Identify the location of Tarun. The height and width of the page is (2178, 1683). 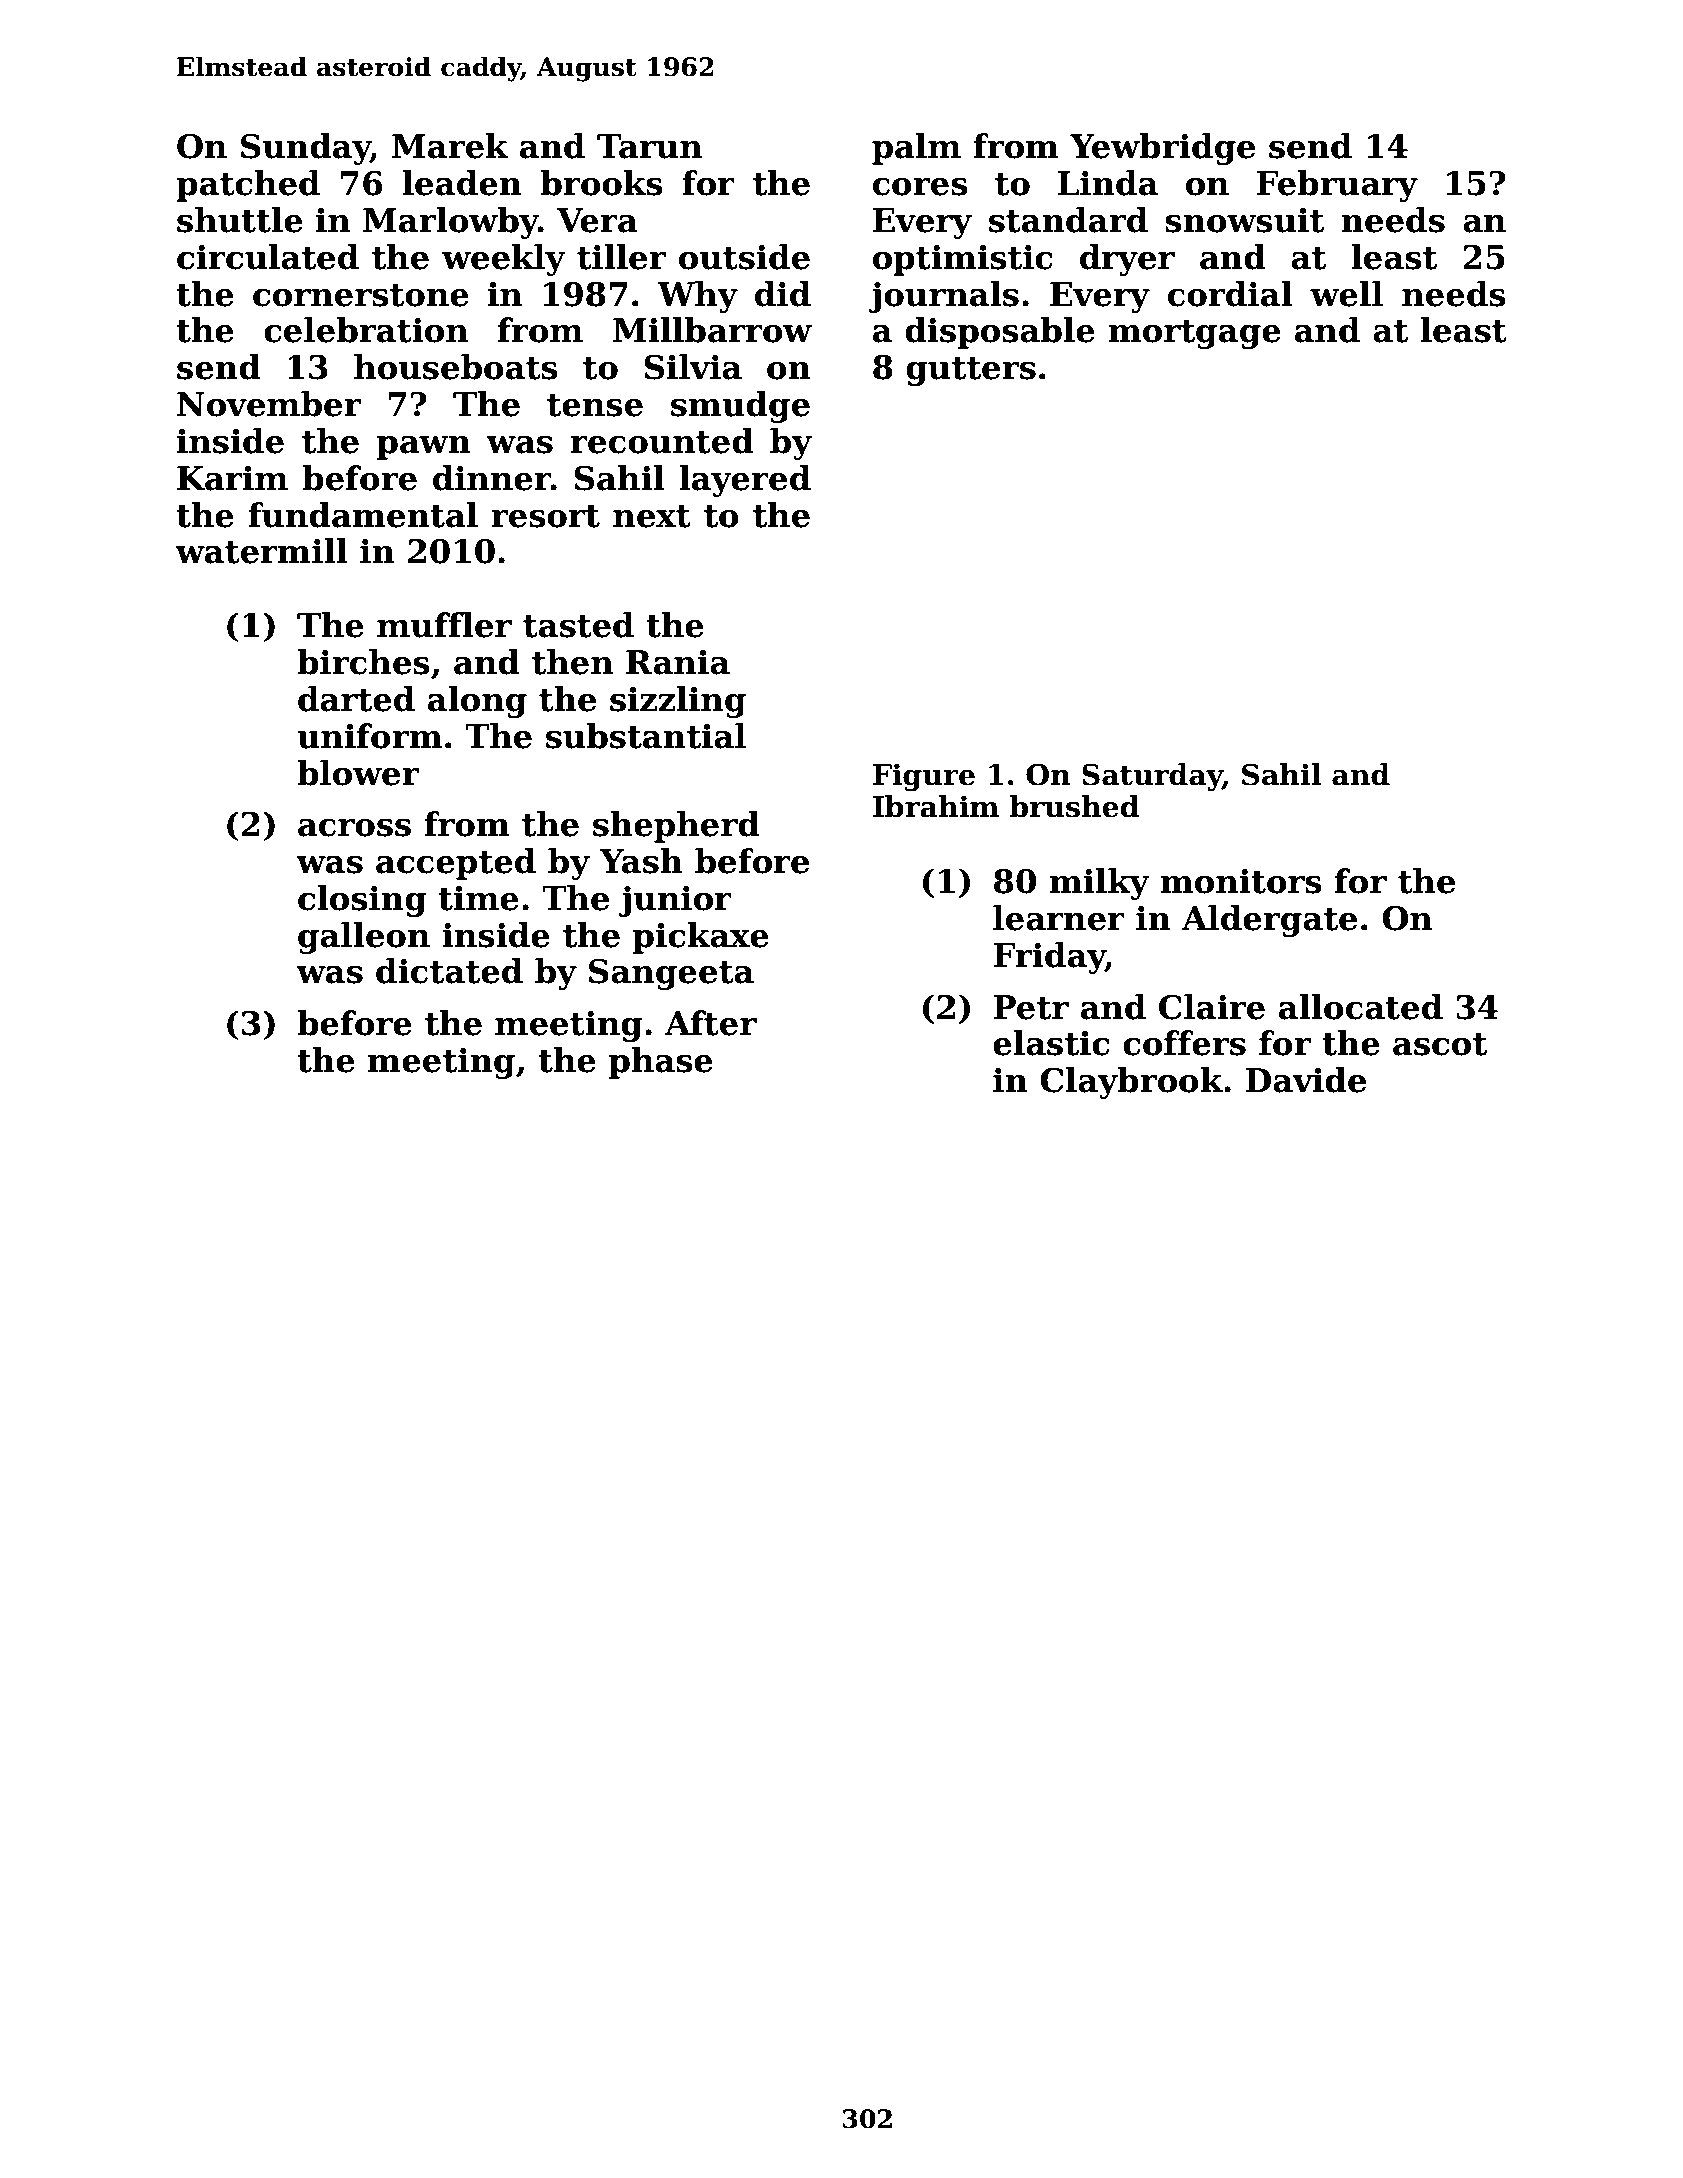
(649, 146).
